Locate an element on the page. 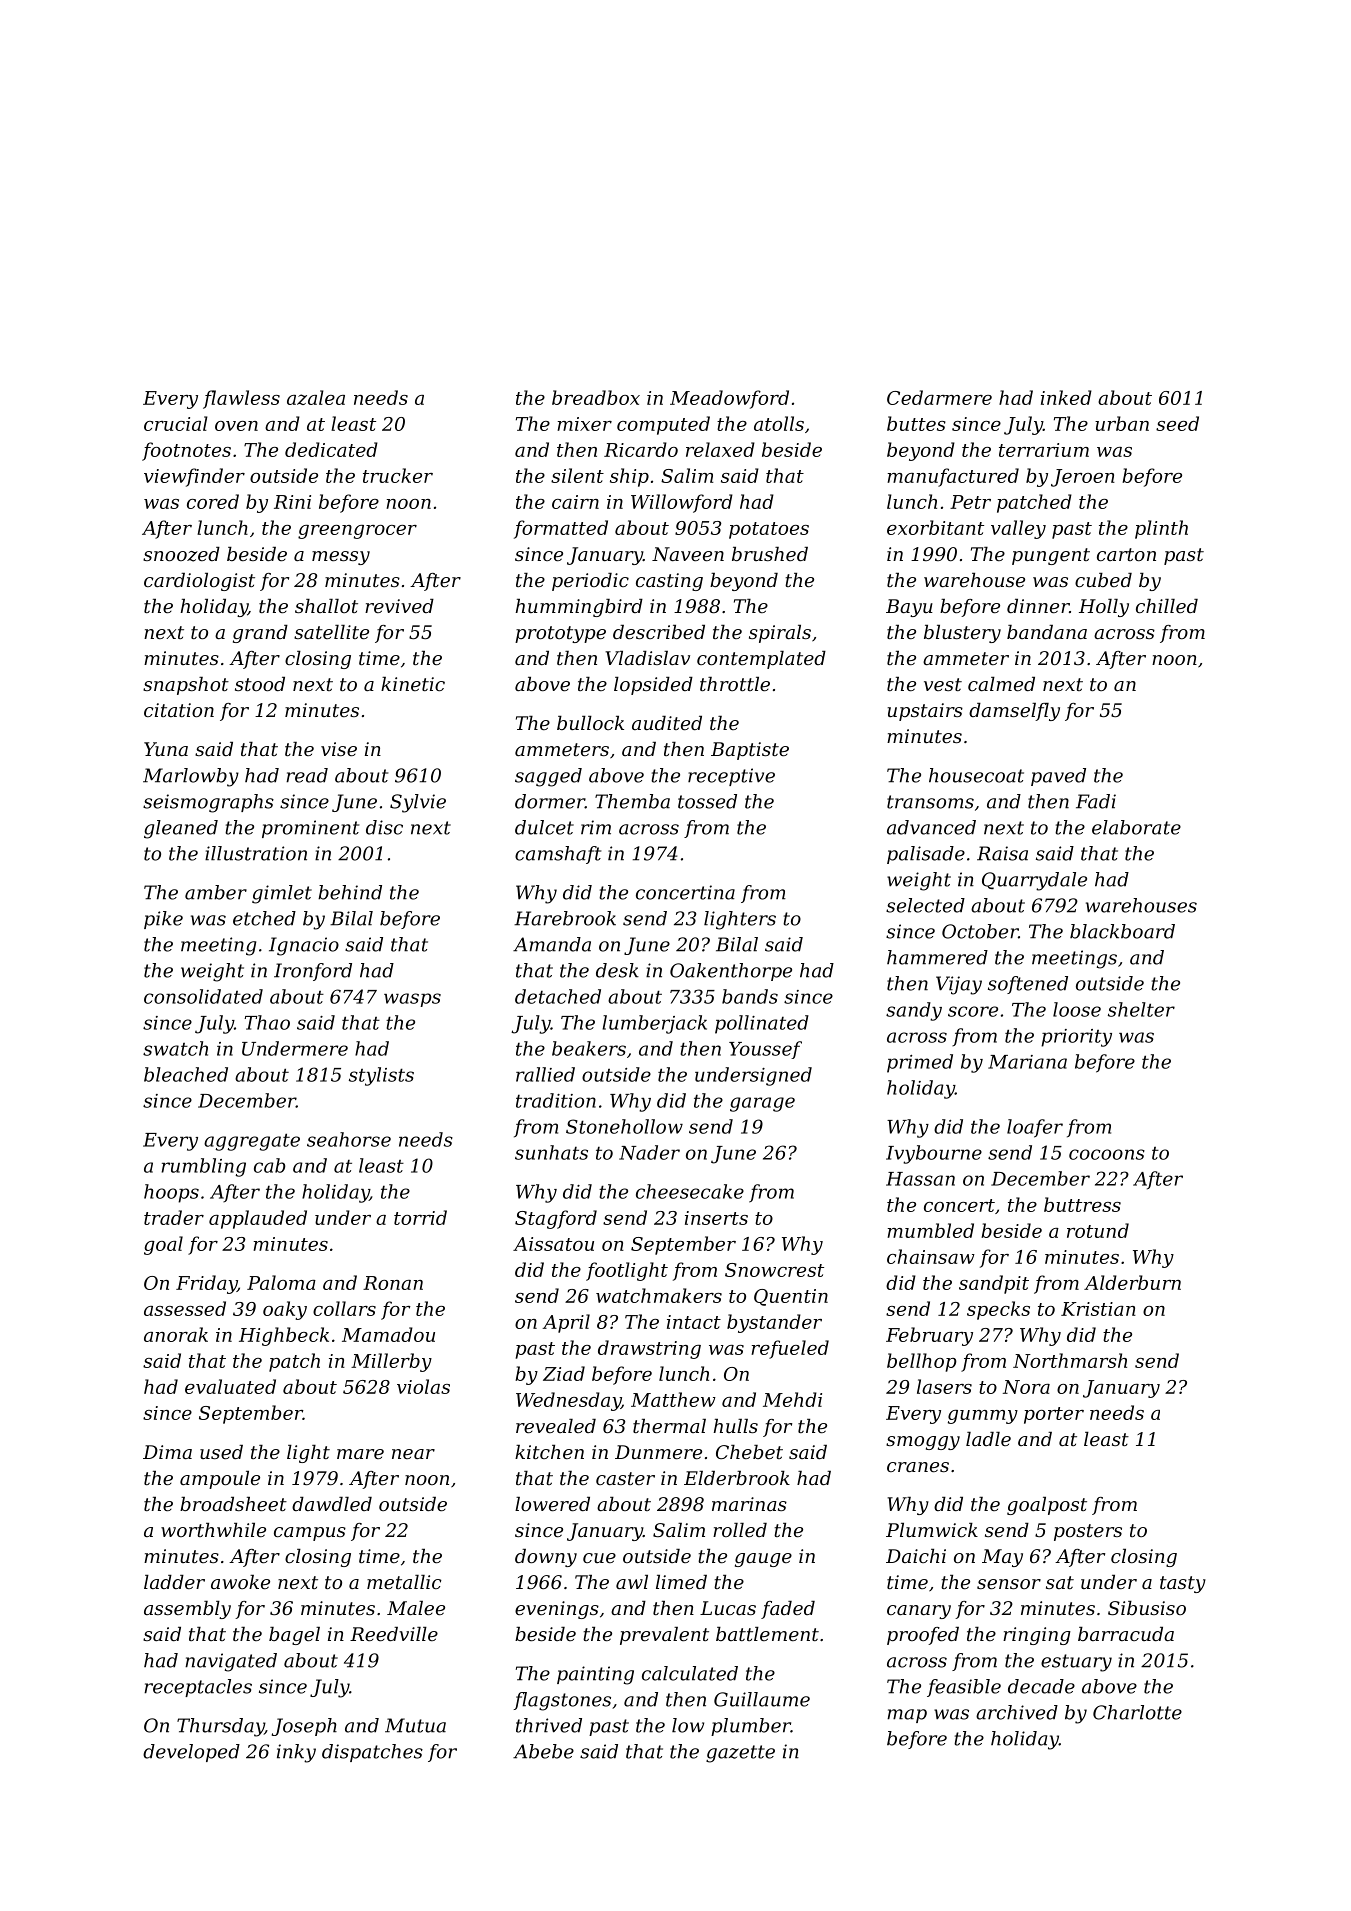 This document has height=1911, width=1351. disc is located at coordinates (384, 827).
